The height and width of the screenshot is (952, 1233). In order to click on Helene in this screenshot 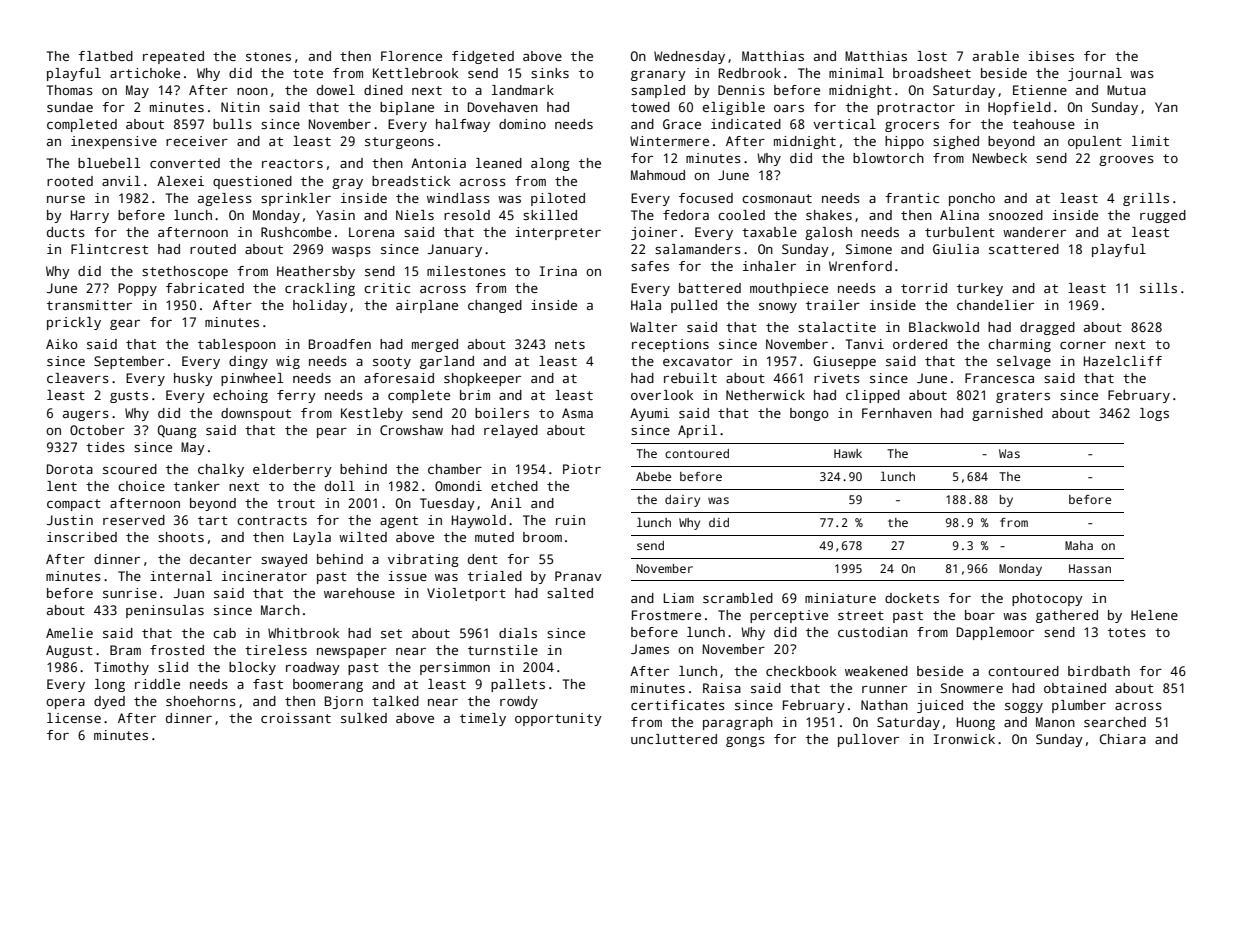, I will do `click(1154, 615)`.
